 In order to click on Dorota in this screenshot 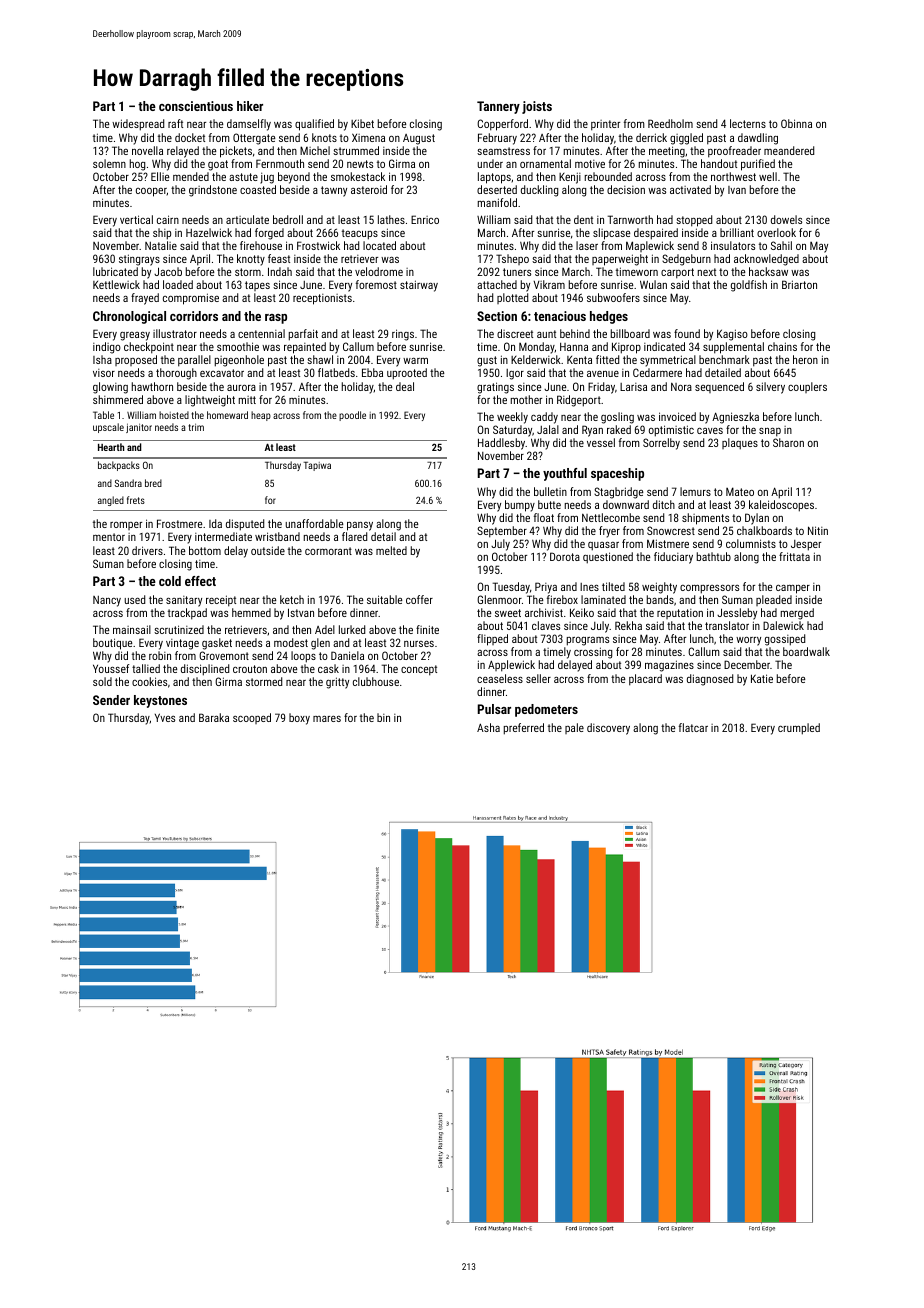, I will do `click(565, 556)`.
